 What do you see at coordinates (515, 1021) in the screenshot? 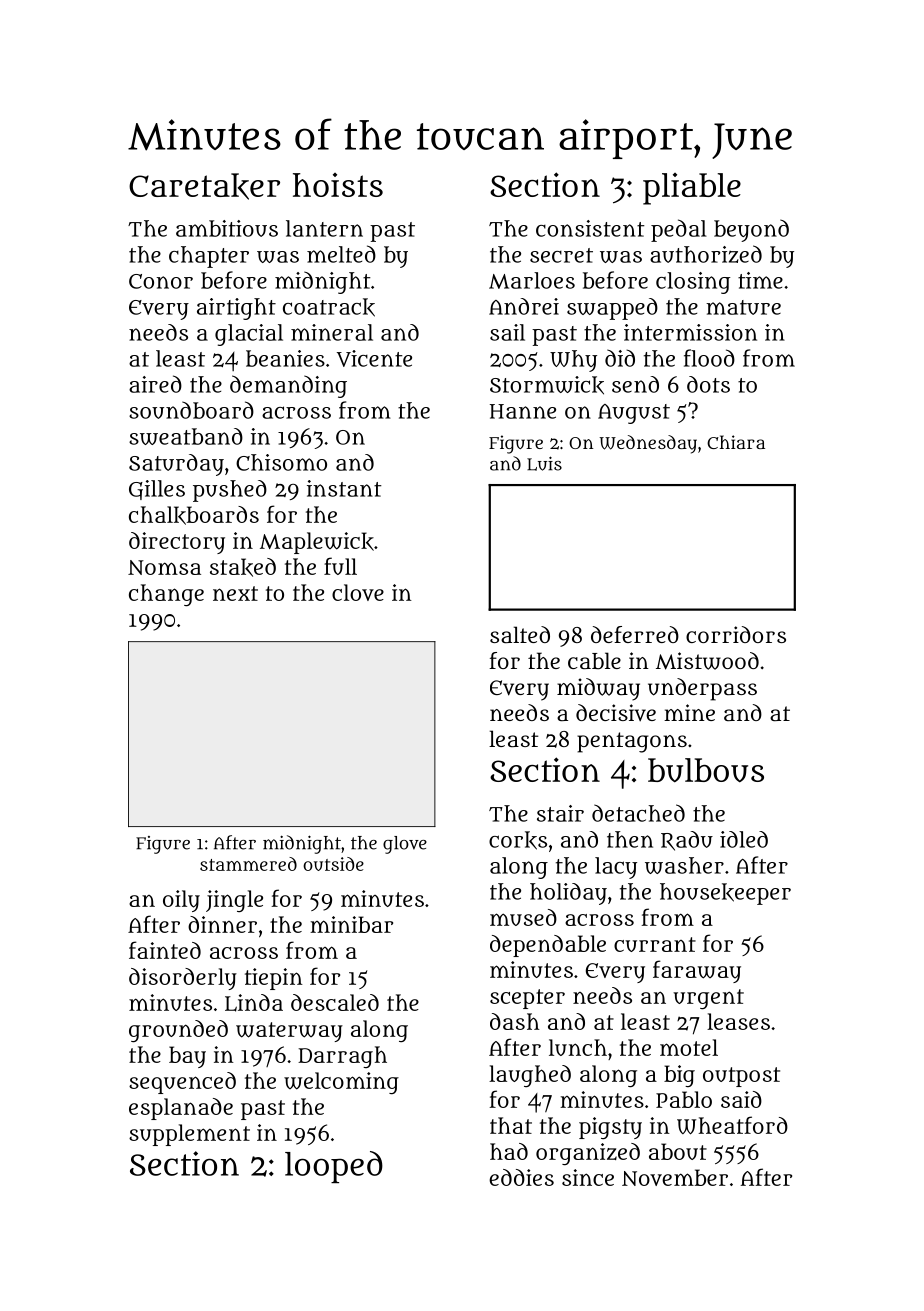
I see `dash` at bounding box center [515, 1021].
